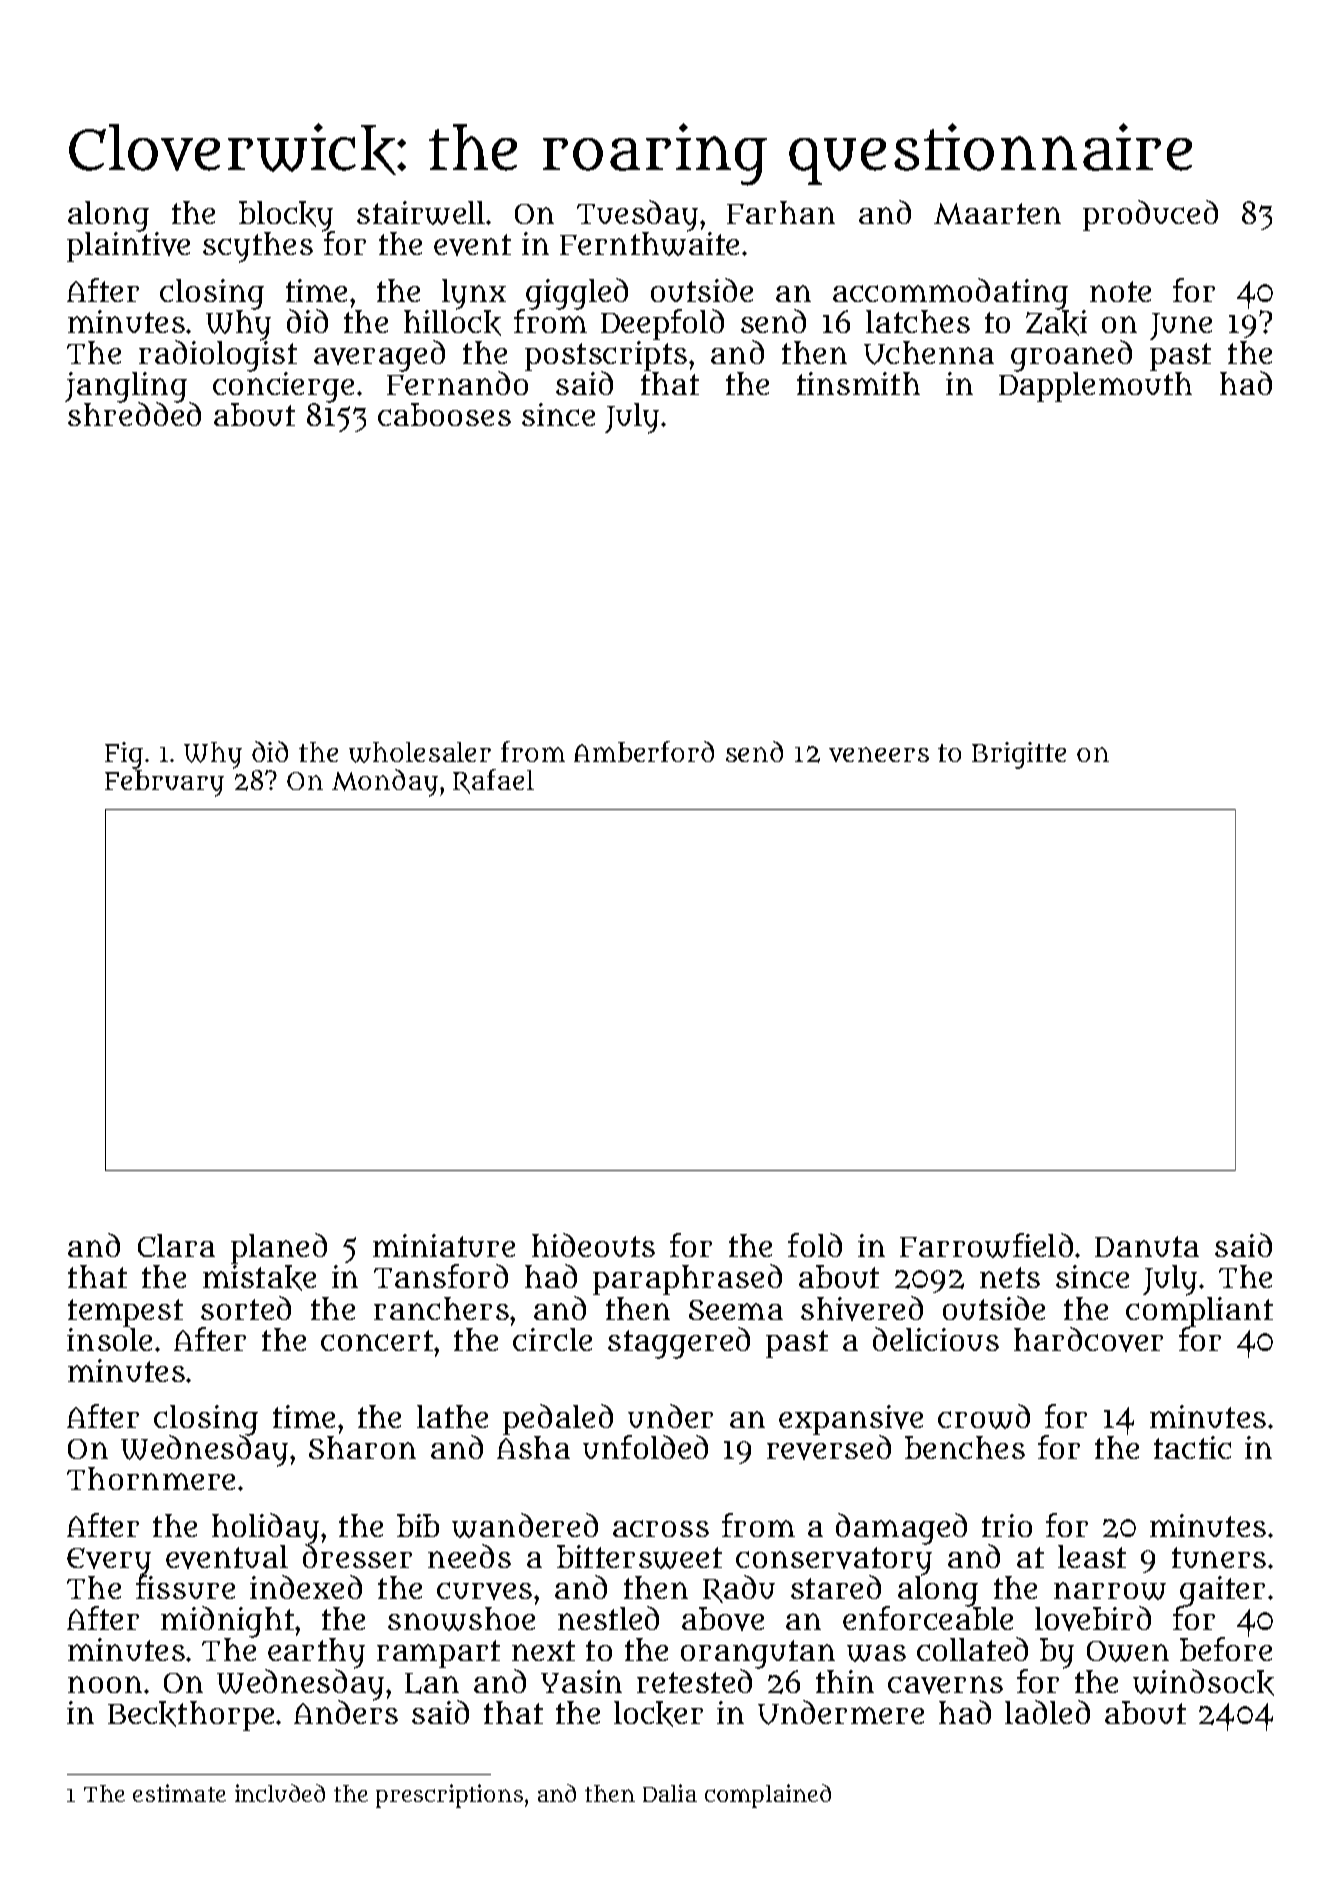 The height and width of the document is (1896, 1341). What do you see at coordinates (768, 1796) in the document?
I see `complained` at bounding box center [768, 1796].
